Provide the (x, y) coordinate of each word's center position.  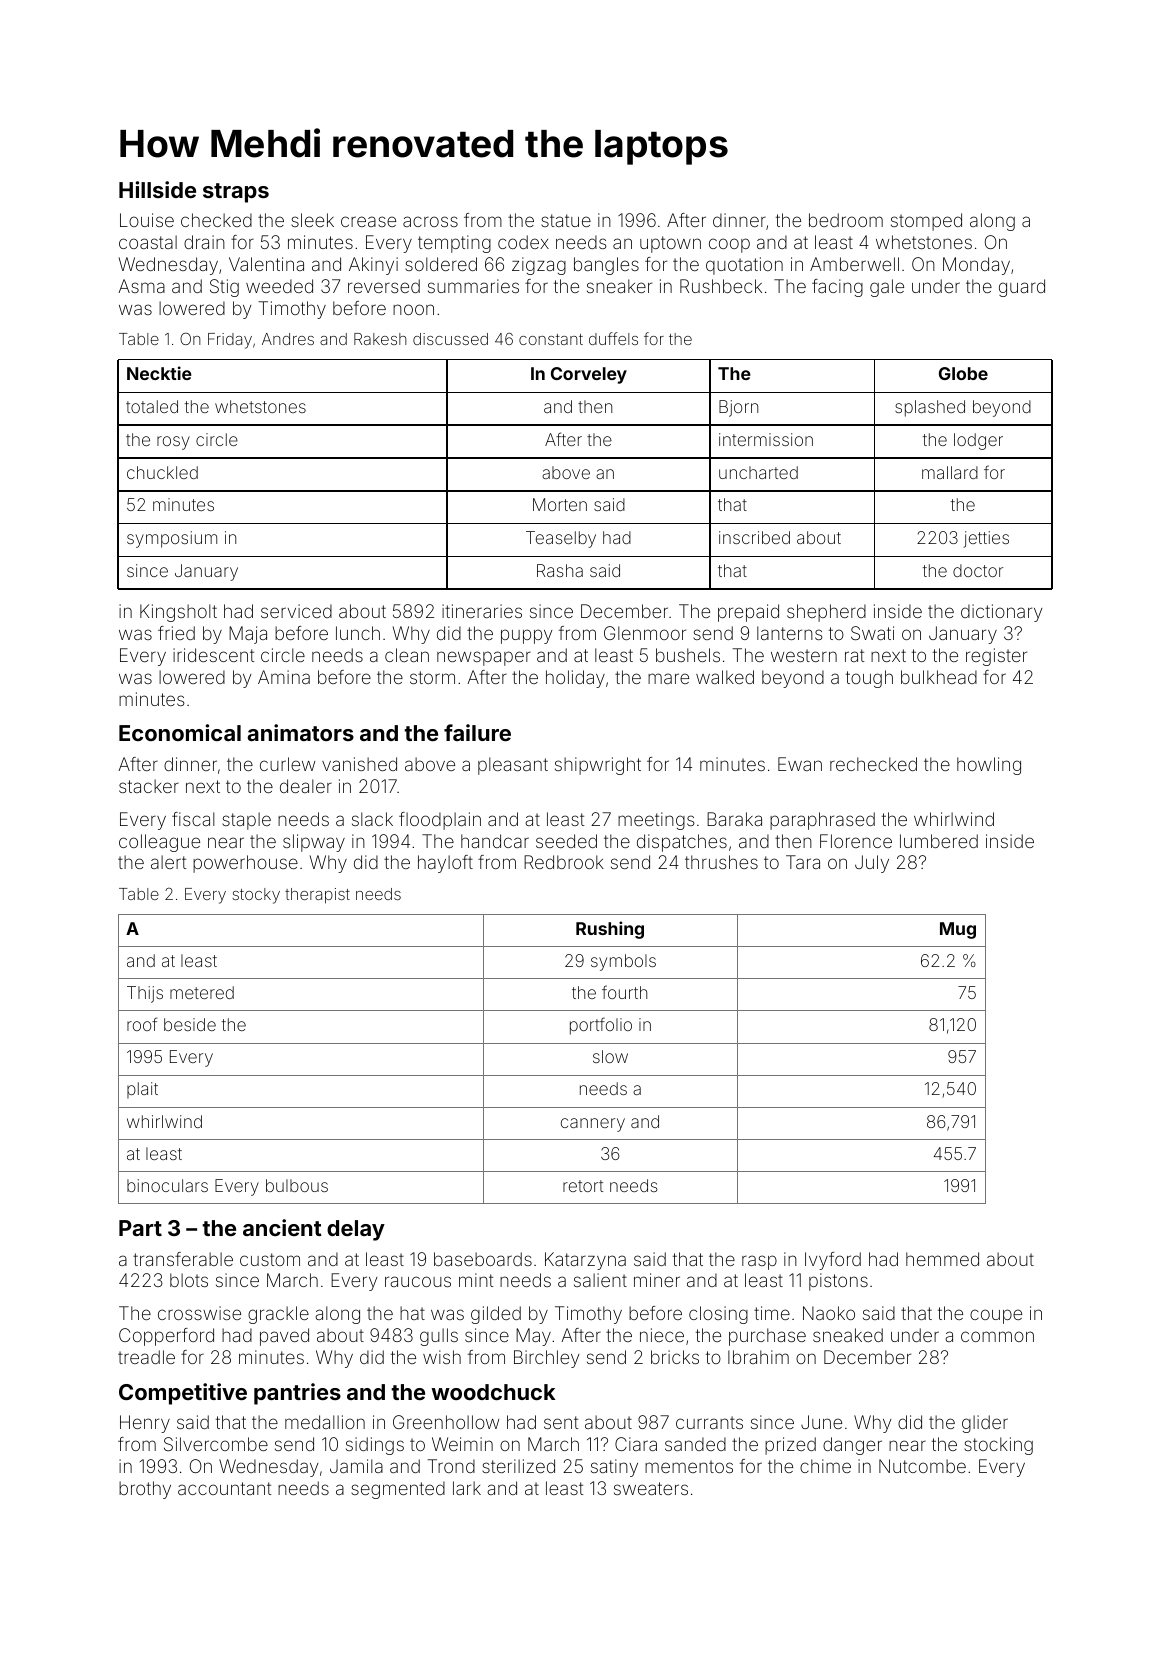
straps (236, 193)
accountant (224, 1488)
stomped (926, 222)
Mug (958, 930)
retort (583, 1186)
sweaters (651, 1488)
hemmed (942, 1259)
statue (566, 220)
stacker (149, 786)
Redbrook (564, 862)
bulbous (297, 1185)
